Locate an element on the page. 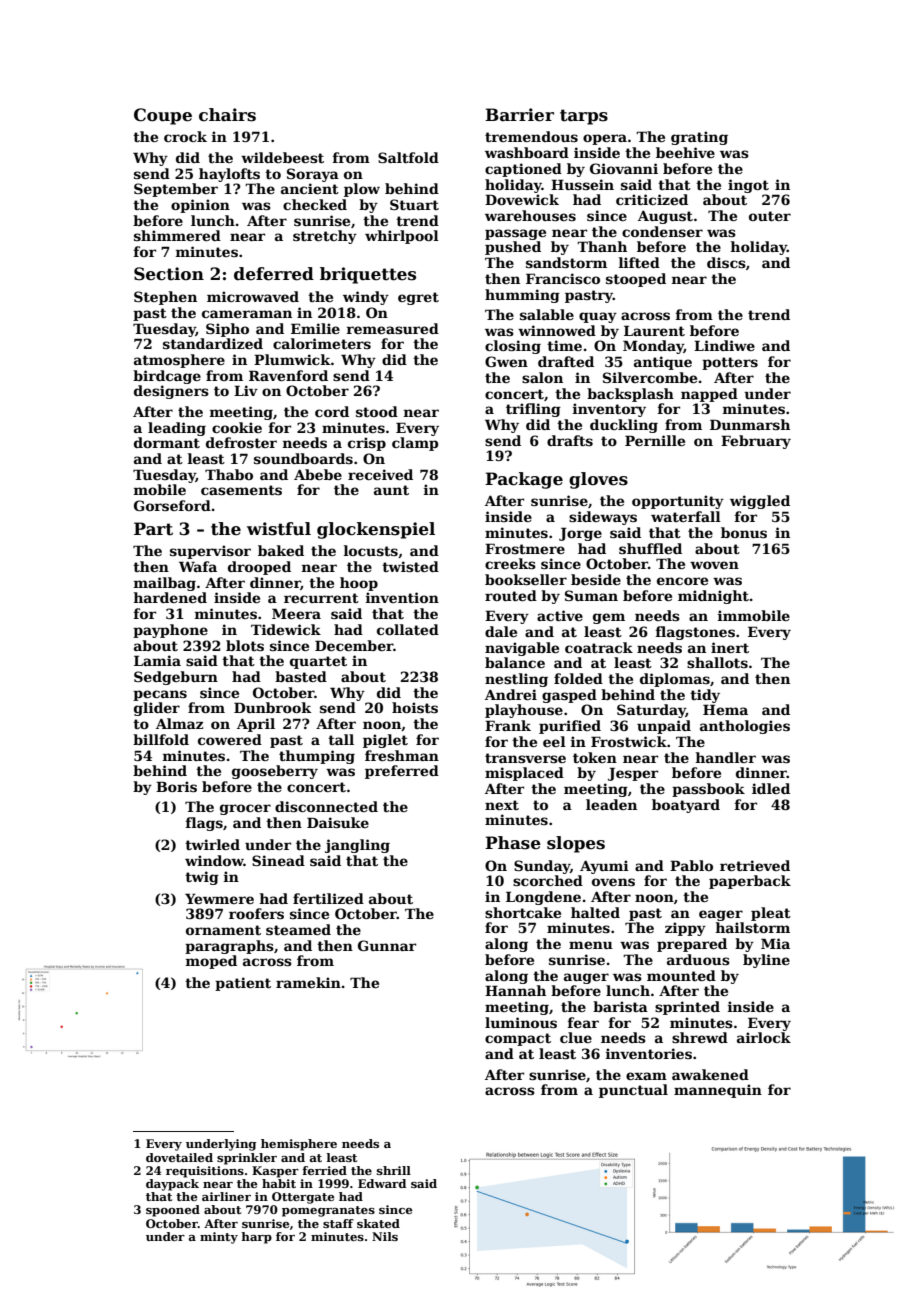 This image has width=924, height=1314. Lindiwe is located at coordinates (724, 345).
